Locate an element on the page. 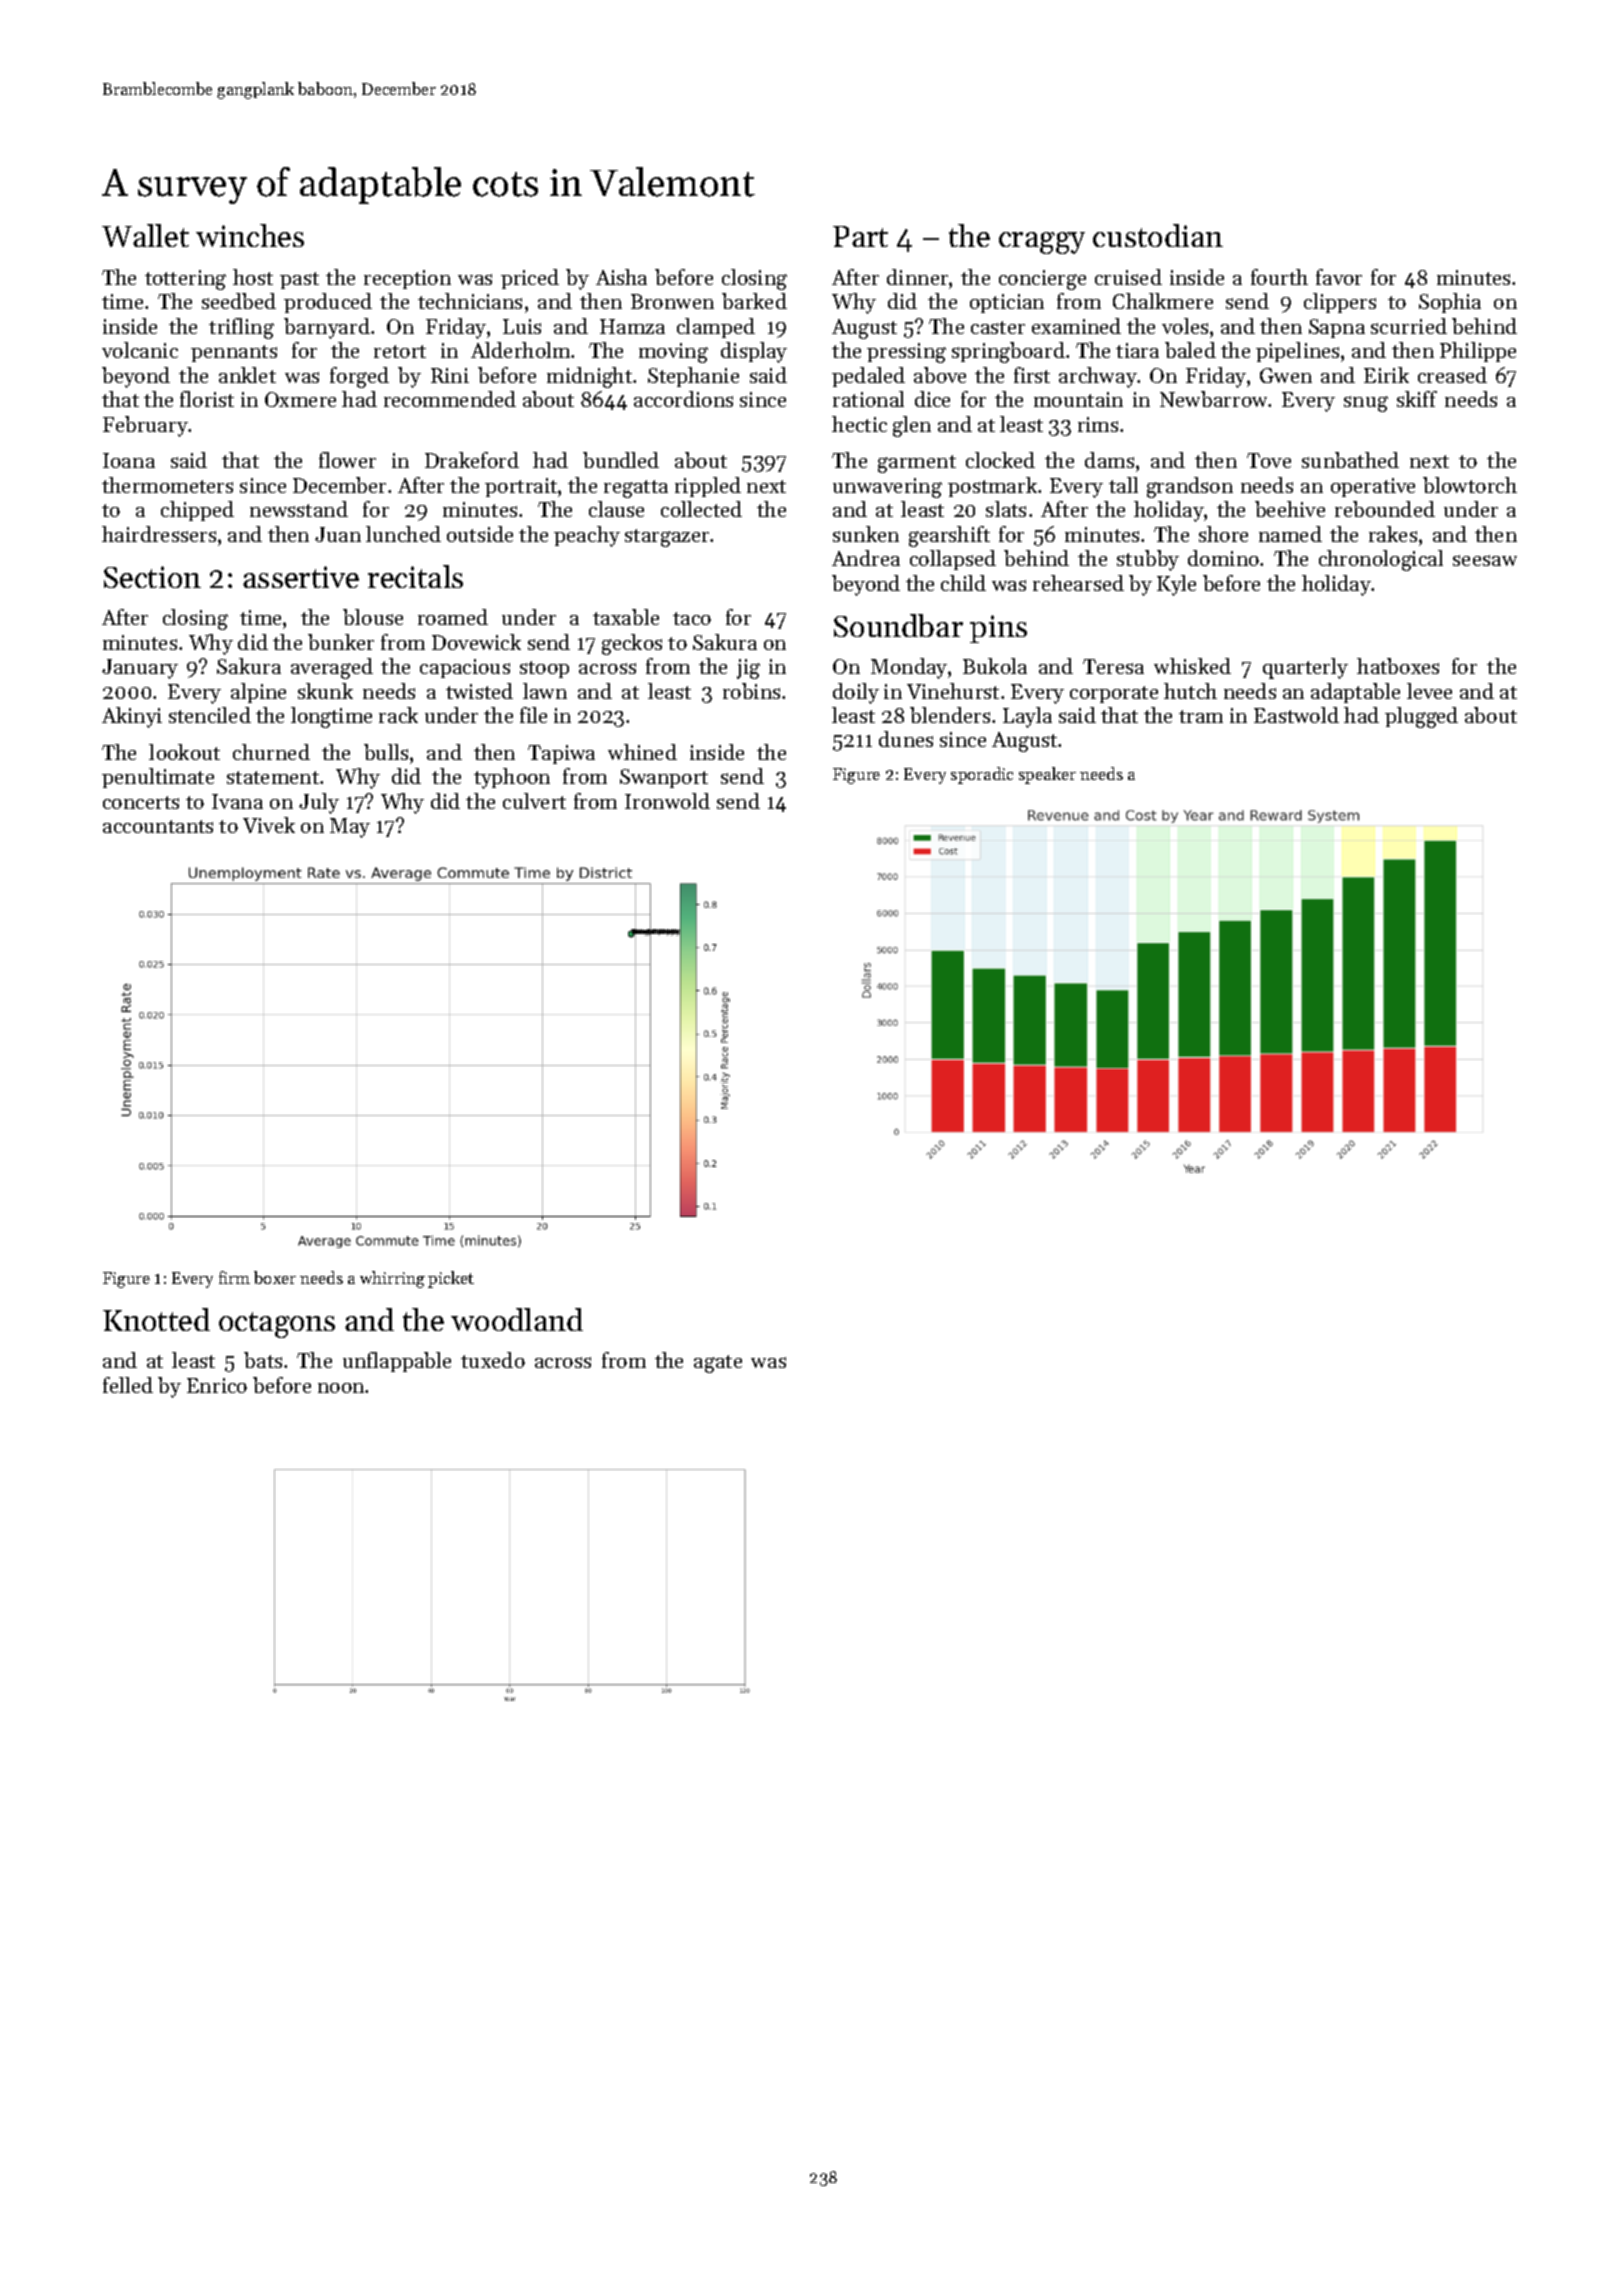 The image size is (1620, 2292). Aisha is located at coordinates (621, 277).
